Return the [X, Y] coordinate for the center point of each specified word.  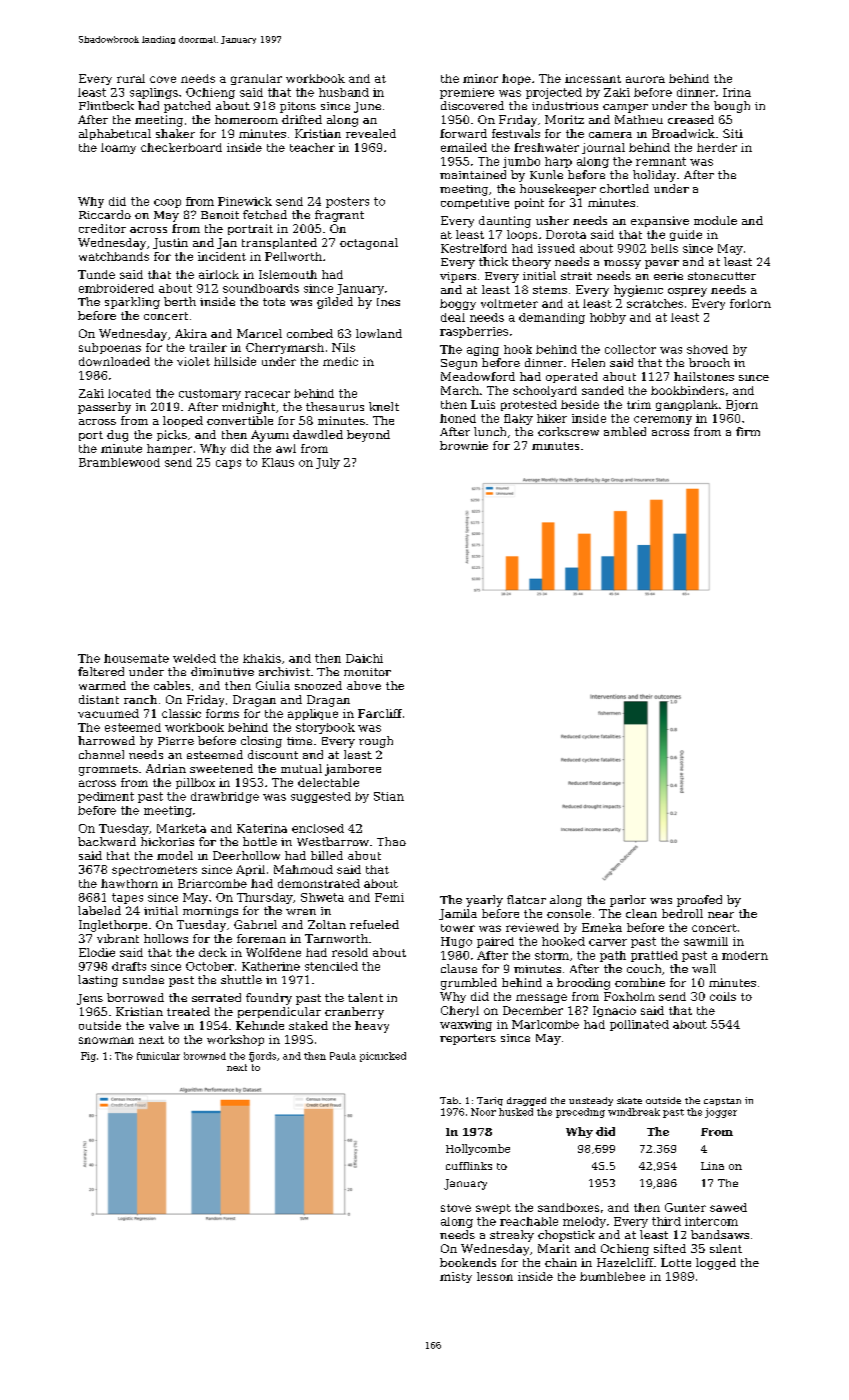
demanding [552, 318]
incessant [593, 78]
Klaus [278, 462]
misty [456, 1277]
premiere [467, 93]
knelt [384, 406]
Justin [170, 243]
